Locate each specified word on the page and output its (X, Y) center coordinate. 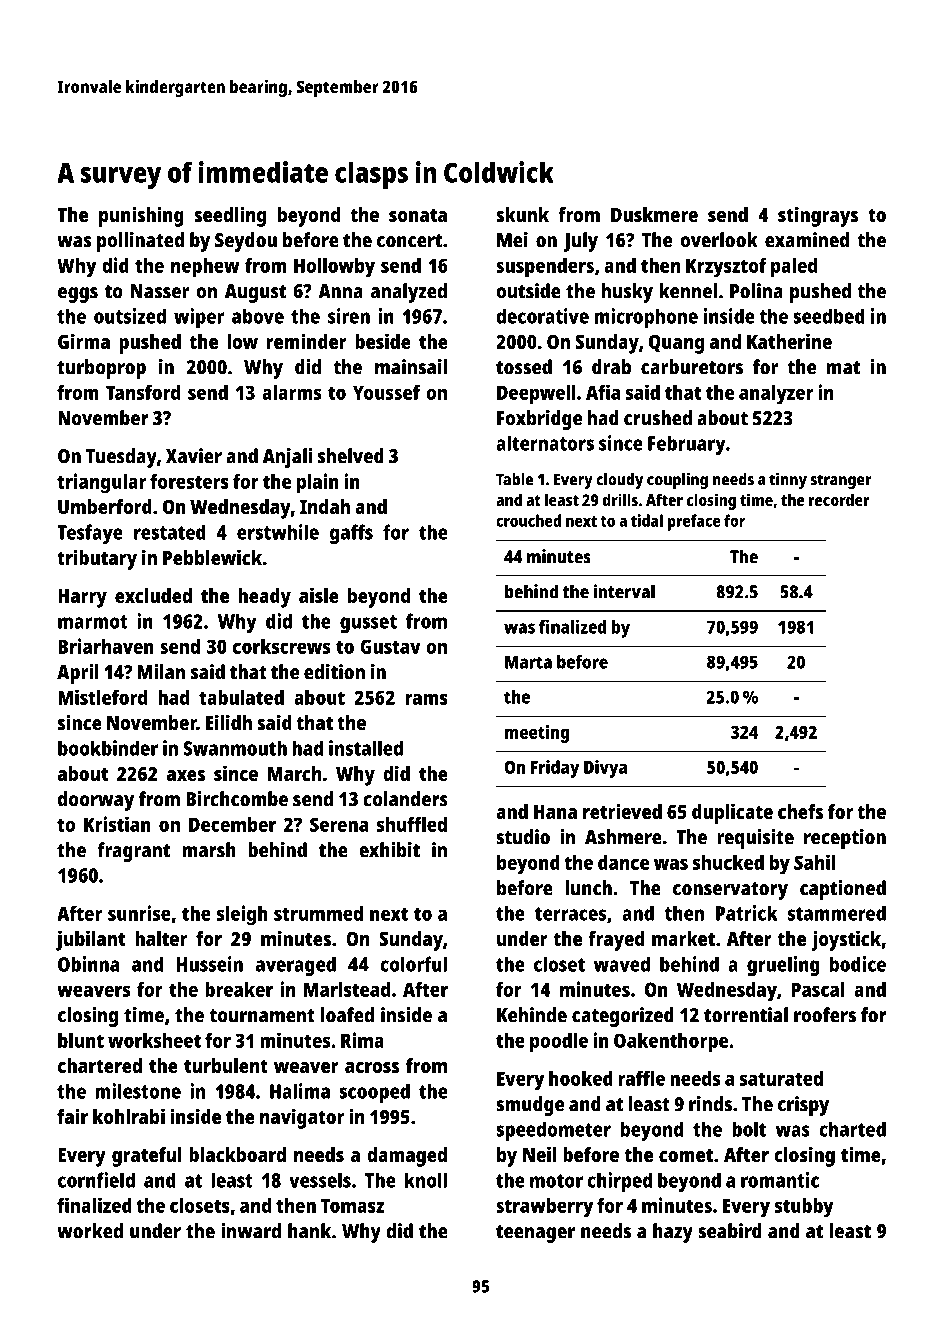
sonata (418, 215)
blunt (81, 1040)
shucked (728, 862)
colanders (405, 799)
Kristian (117, 824)
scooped (374, 1093)
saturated (781, 1078)
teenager (535, 1234)
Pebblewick (212, 557)
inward (251, 1231)
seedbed (829, 316)
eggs (78, 295)
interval (624, 591)
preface (694, 522)
